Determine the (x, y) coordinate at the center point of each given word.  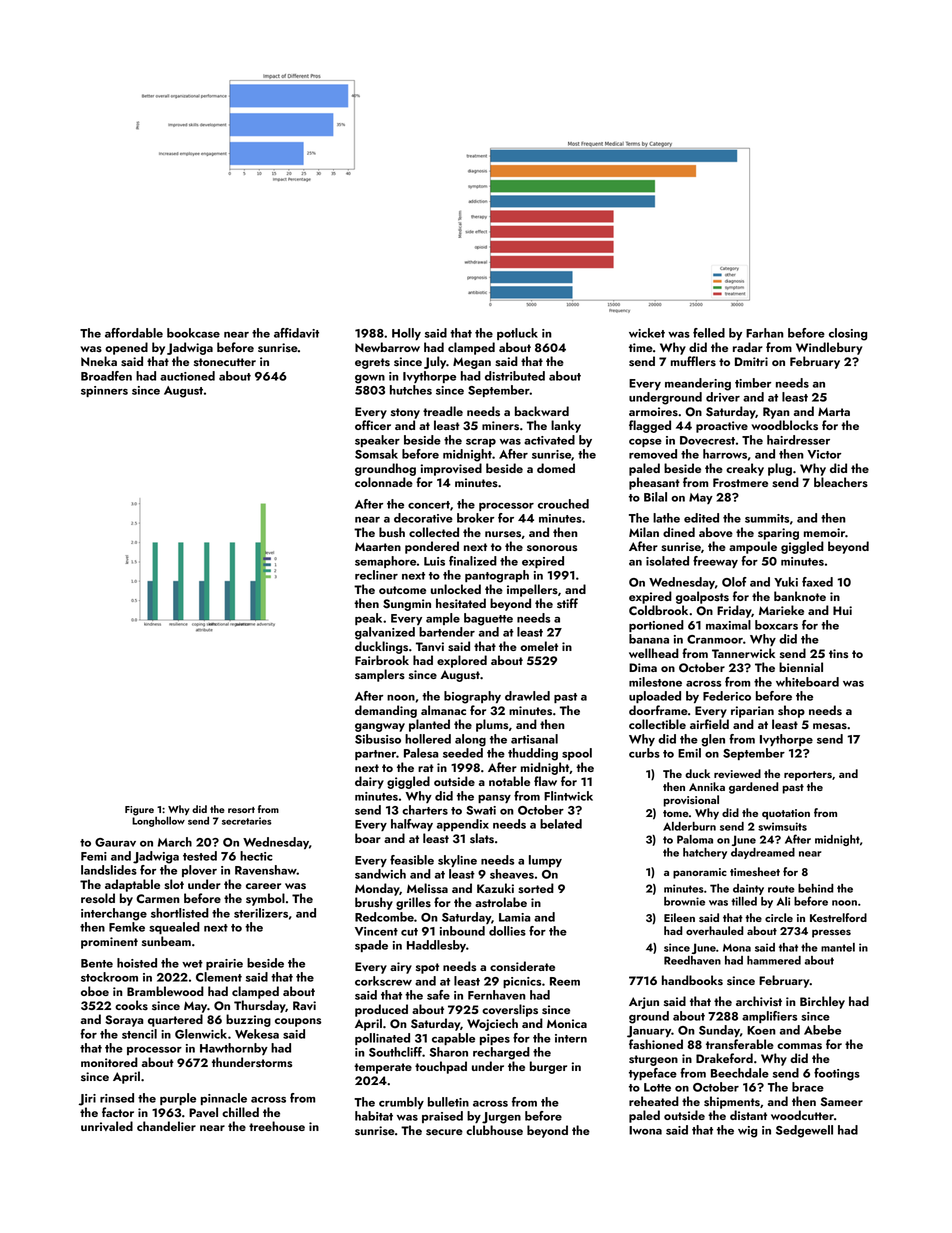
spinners (104, 391)
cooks (131, 1005)
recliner (376, 575)
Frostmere (740, 483)
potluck (517, 334)
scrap (481, 443)
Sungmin (407, 605)
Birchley (822, 1002)
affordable (134, 333)
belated (561, 824)
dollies (507, 931)
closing (848, 334)
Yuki (786, 582)
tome (675, 813)
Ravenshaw (266, 870)
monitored (109, 1062)
